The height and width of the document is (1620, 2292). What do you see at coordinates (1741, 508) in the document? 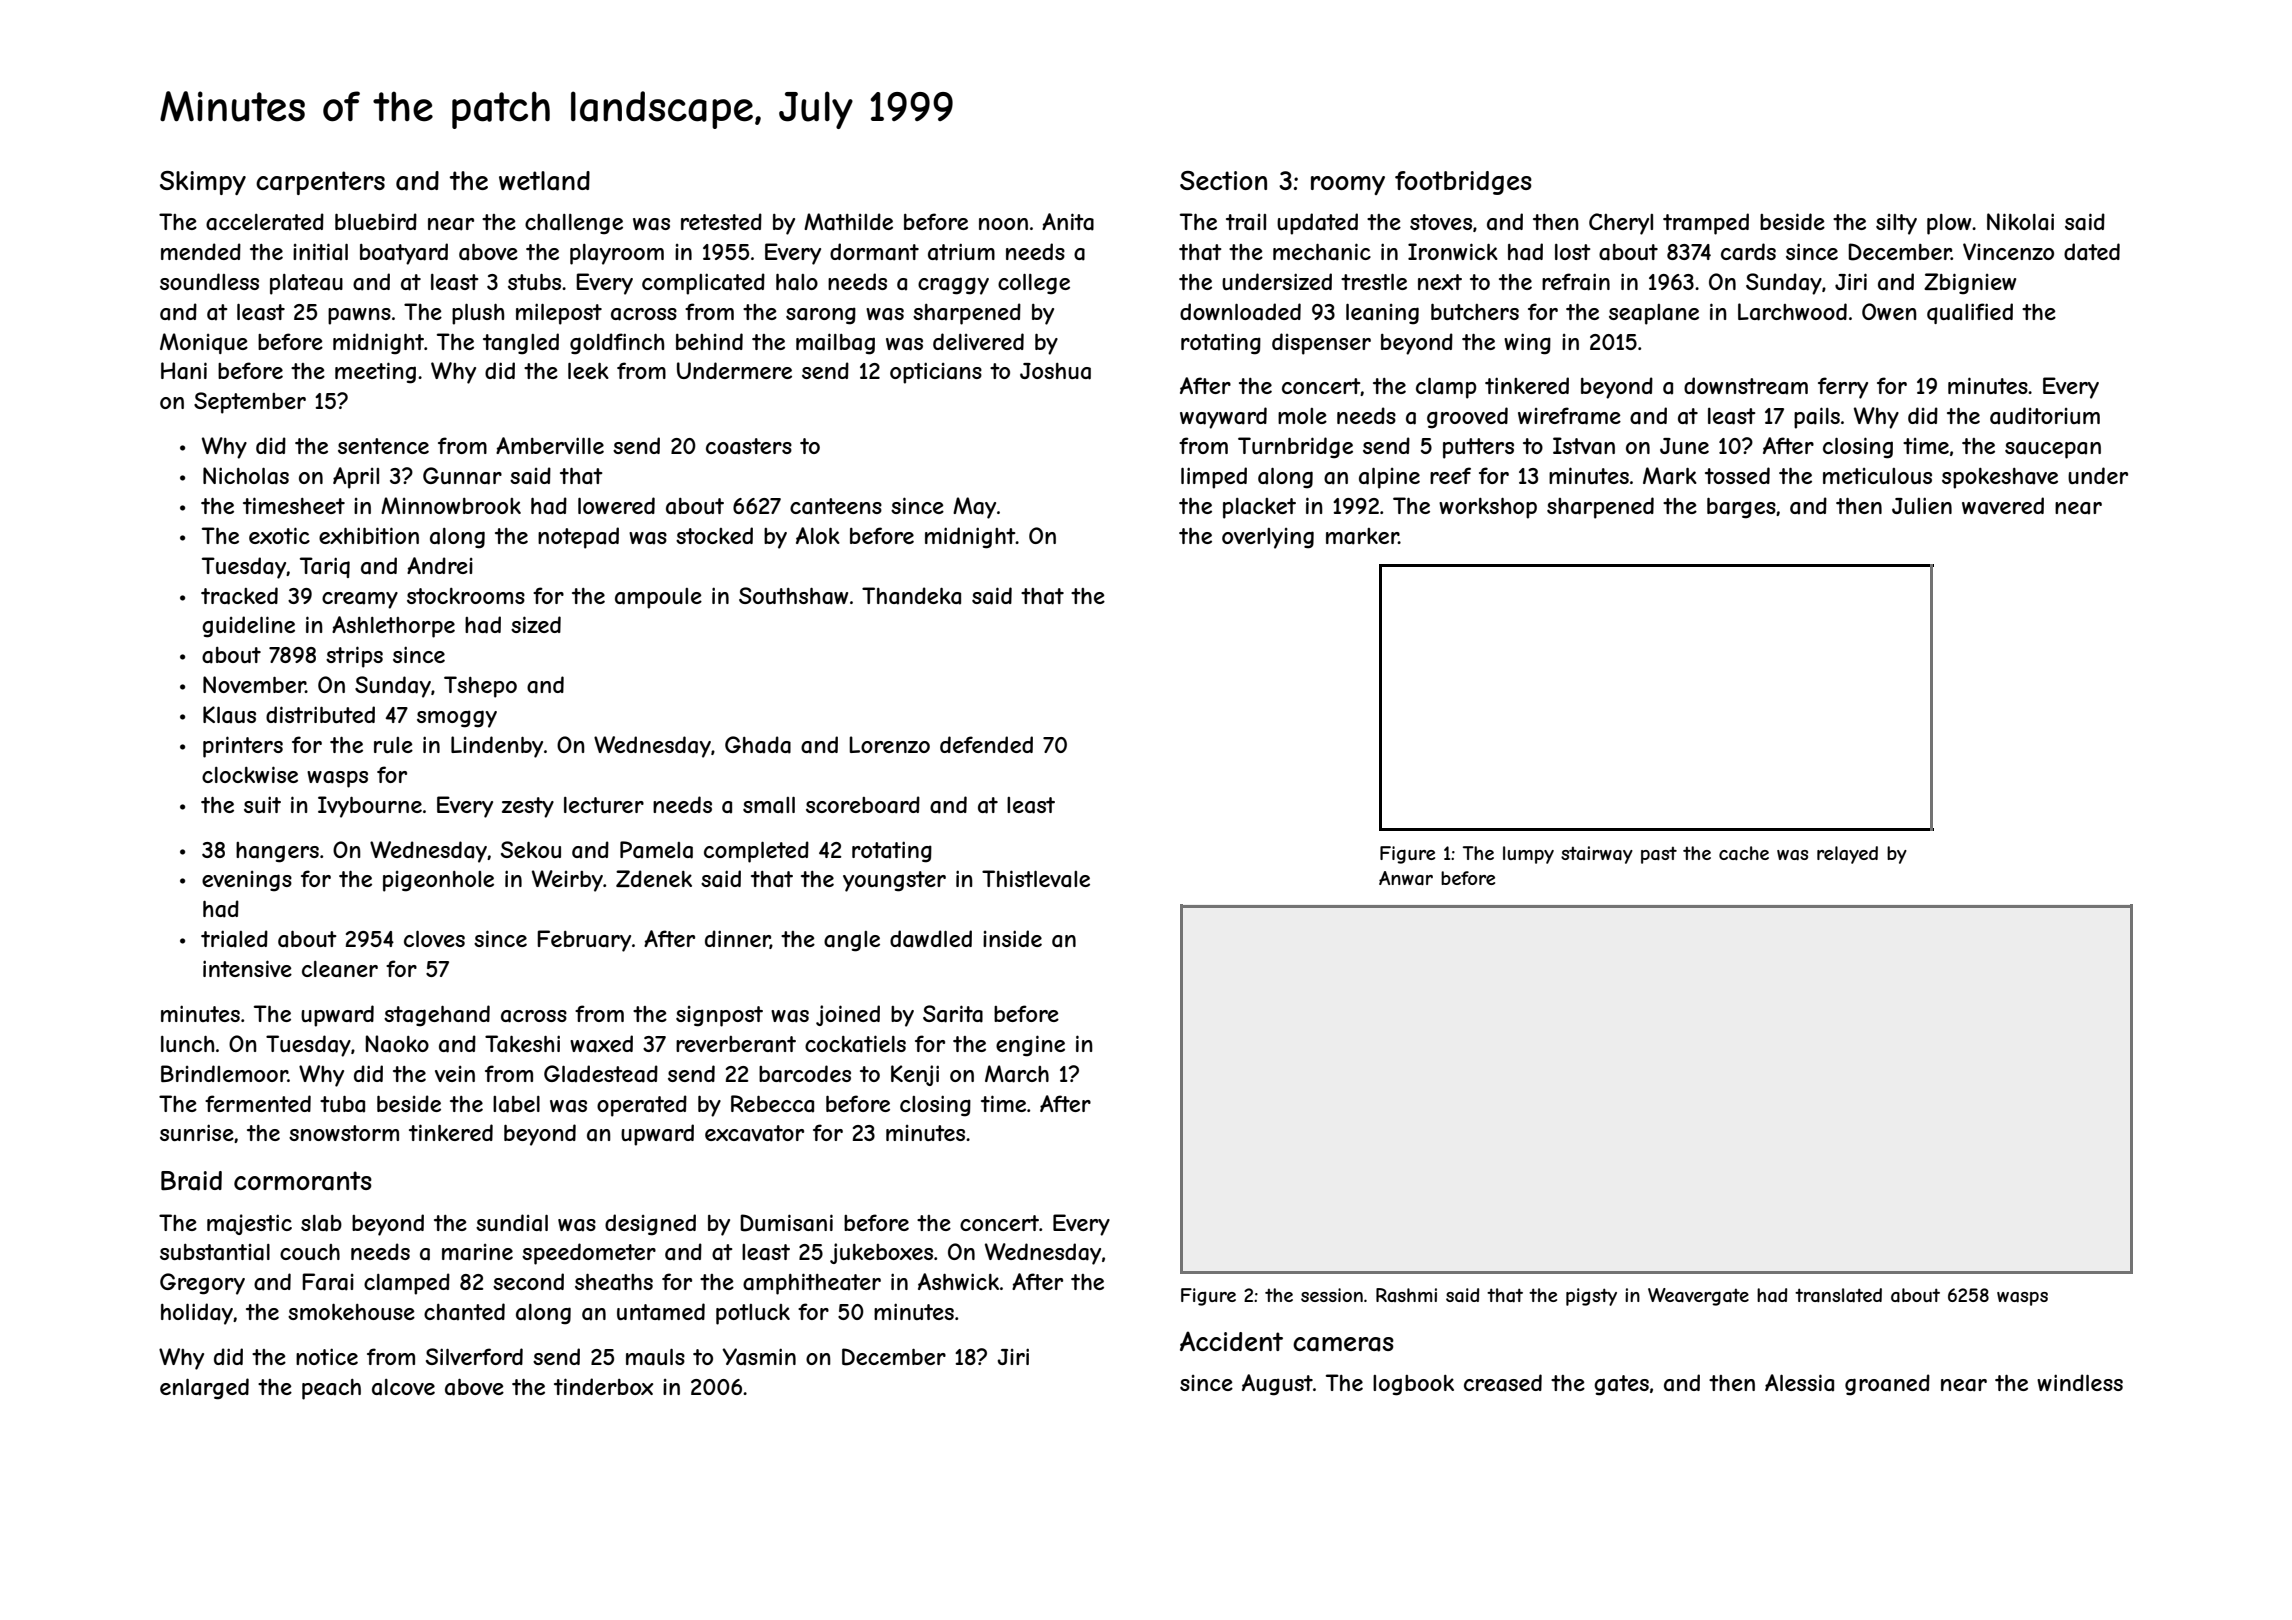
I see `barges` at bounding box center [1741, 508].
